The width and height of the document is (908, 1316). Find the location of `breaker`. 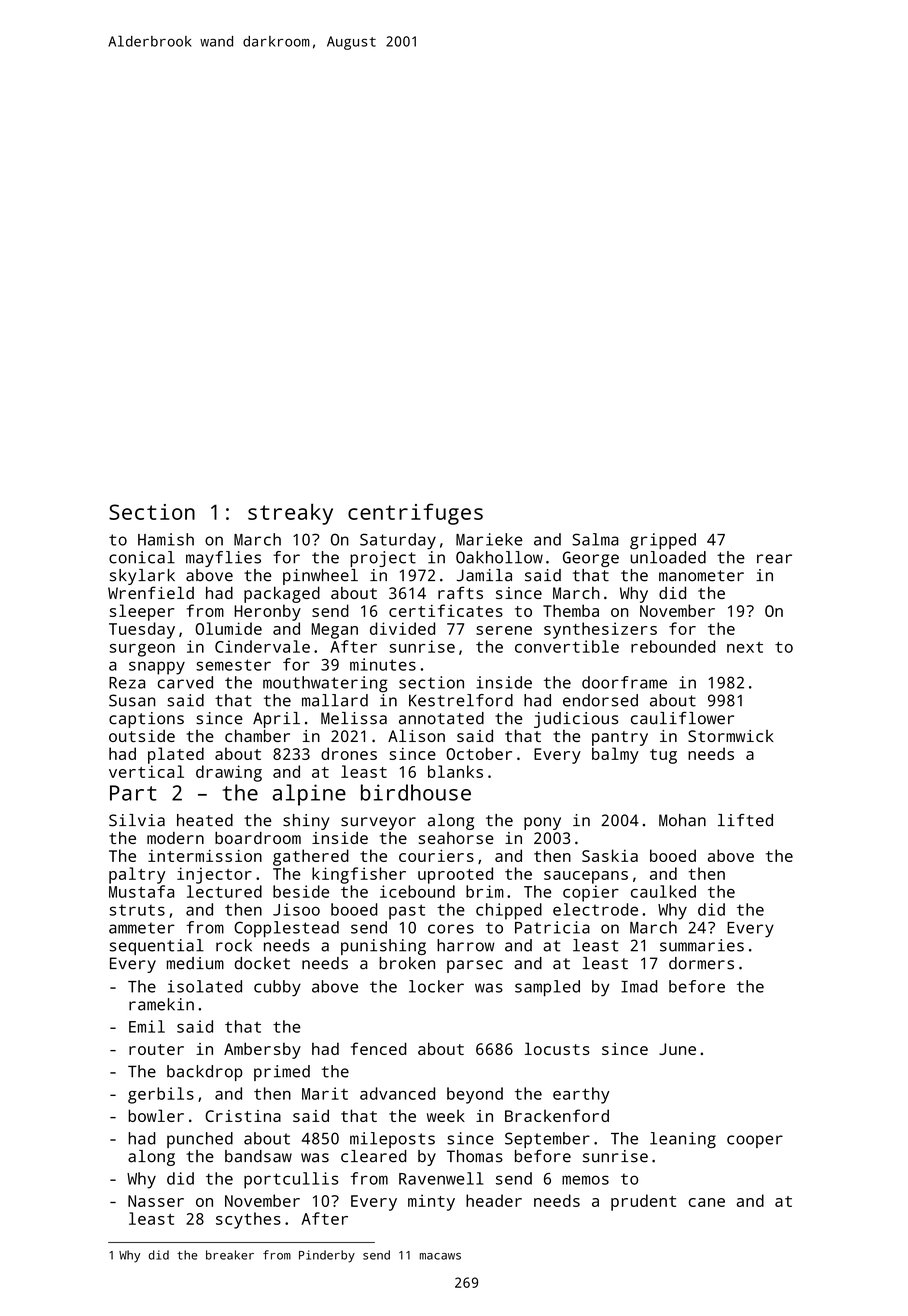

breaker is located at coordinates (230, 1255).
